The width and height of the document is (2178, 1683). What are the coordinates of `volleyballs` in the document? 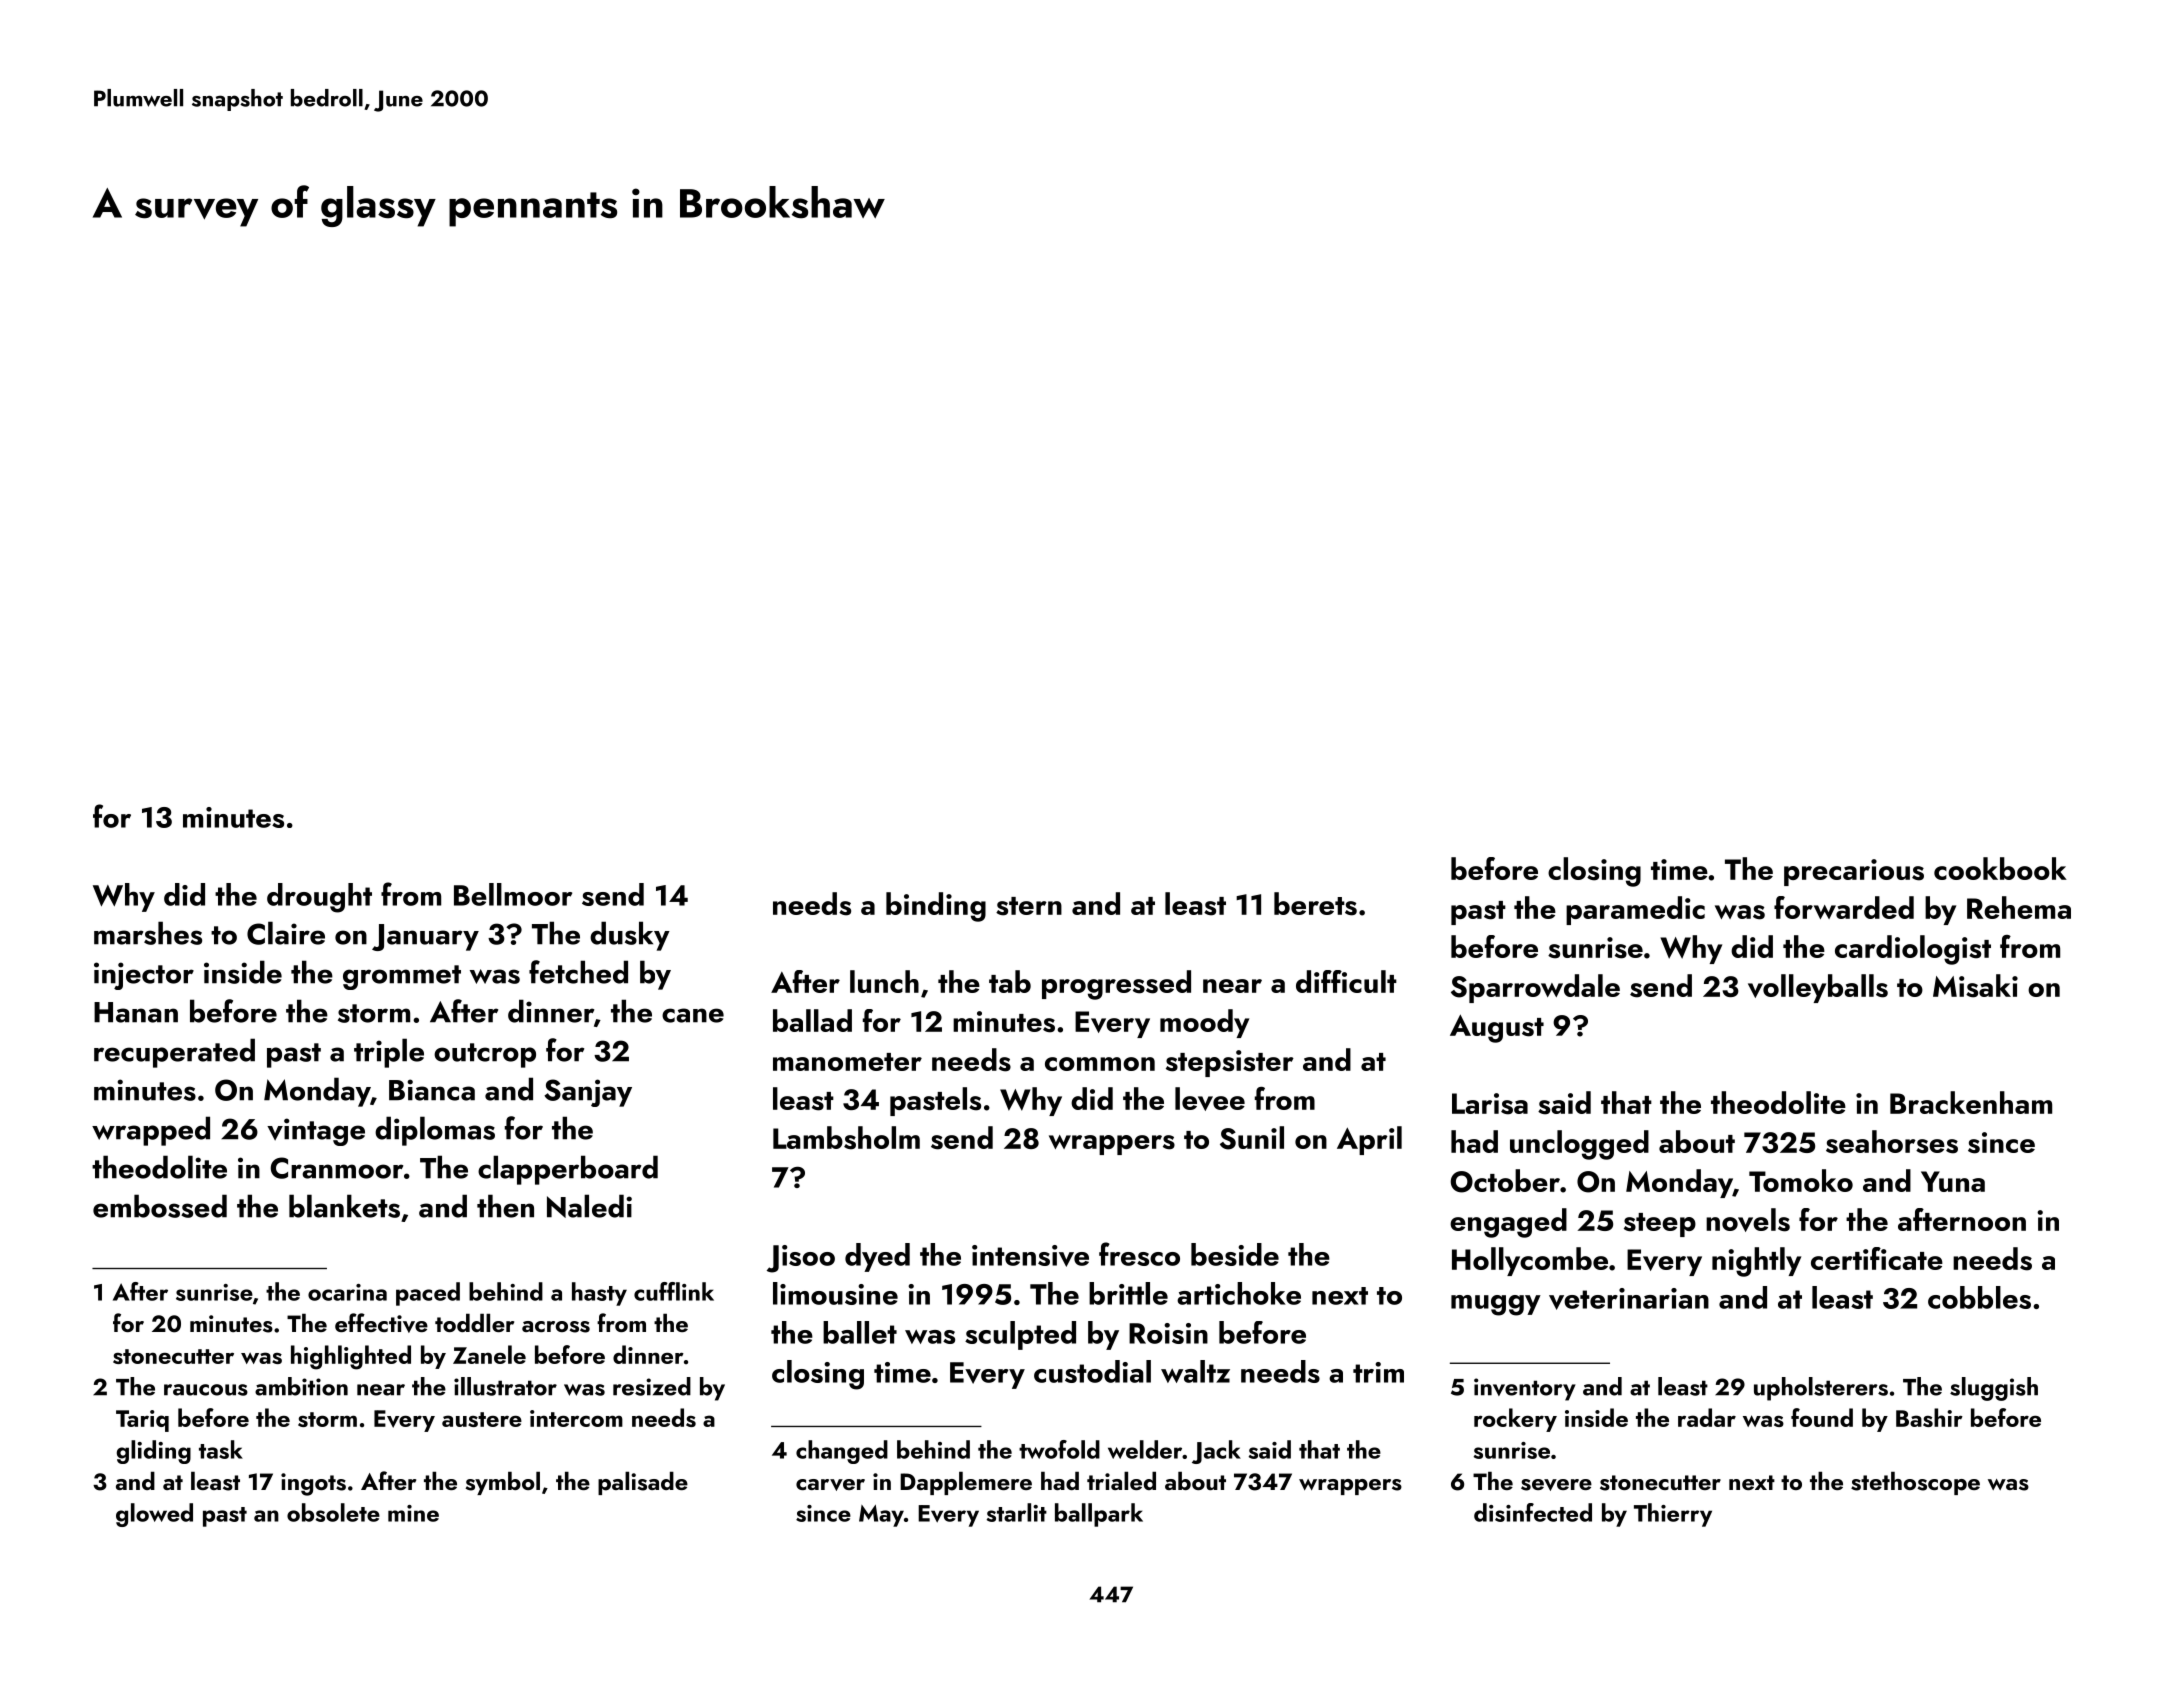 It's located at (1818, 988).
